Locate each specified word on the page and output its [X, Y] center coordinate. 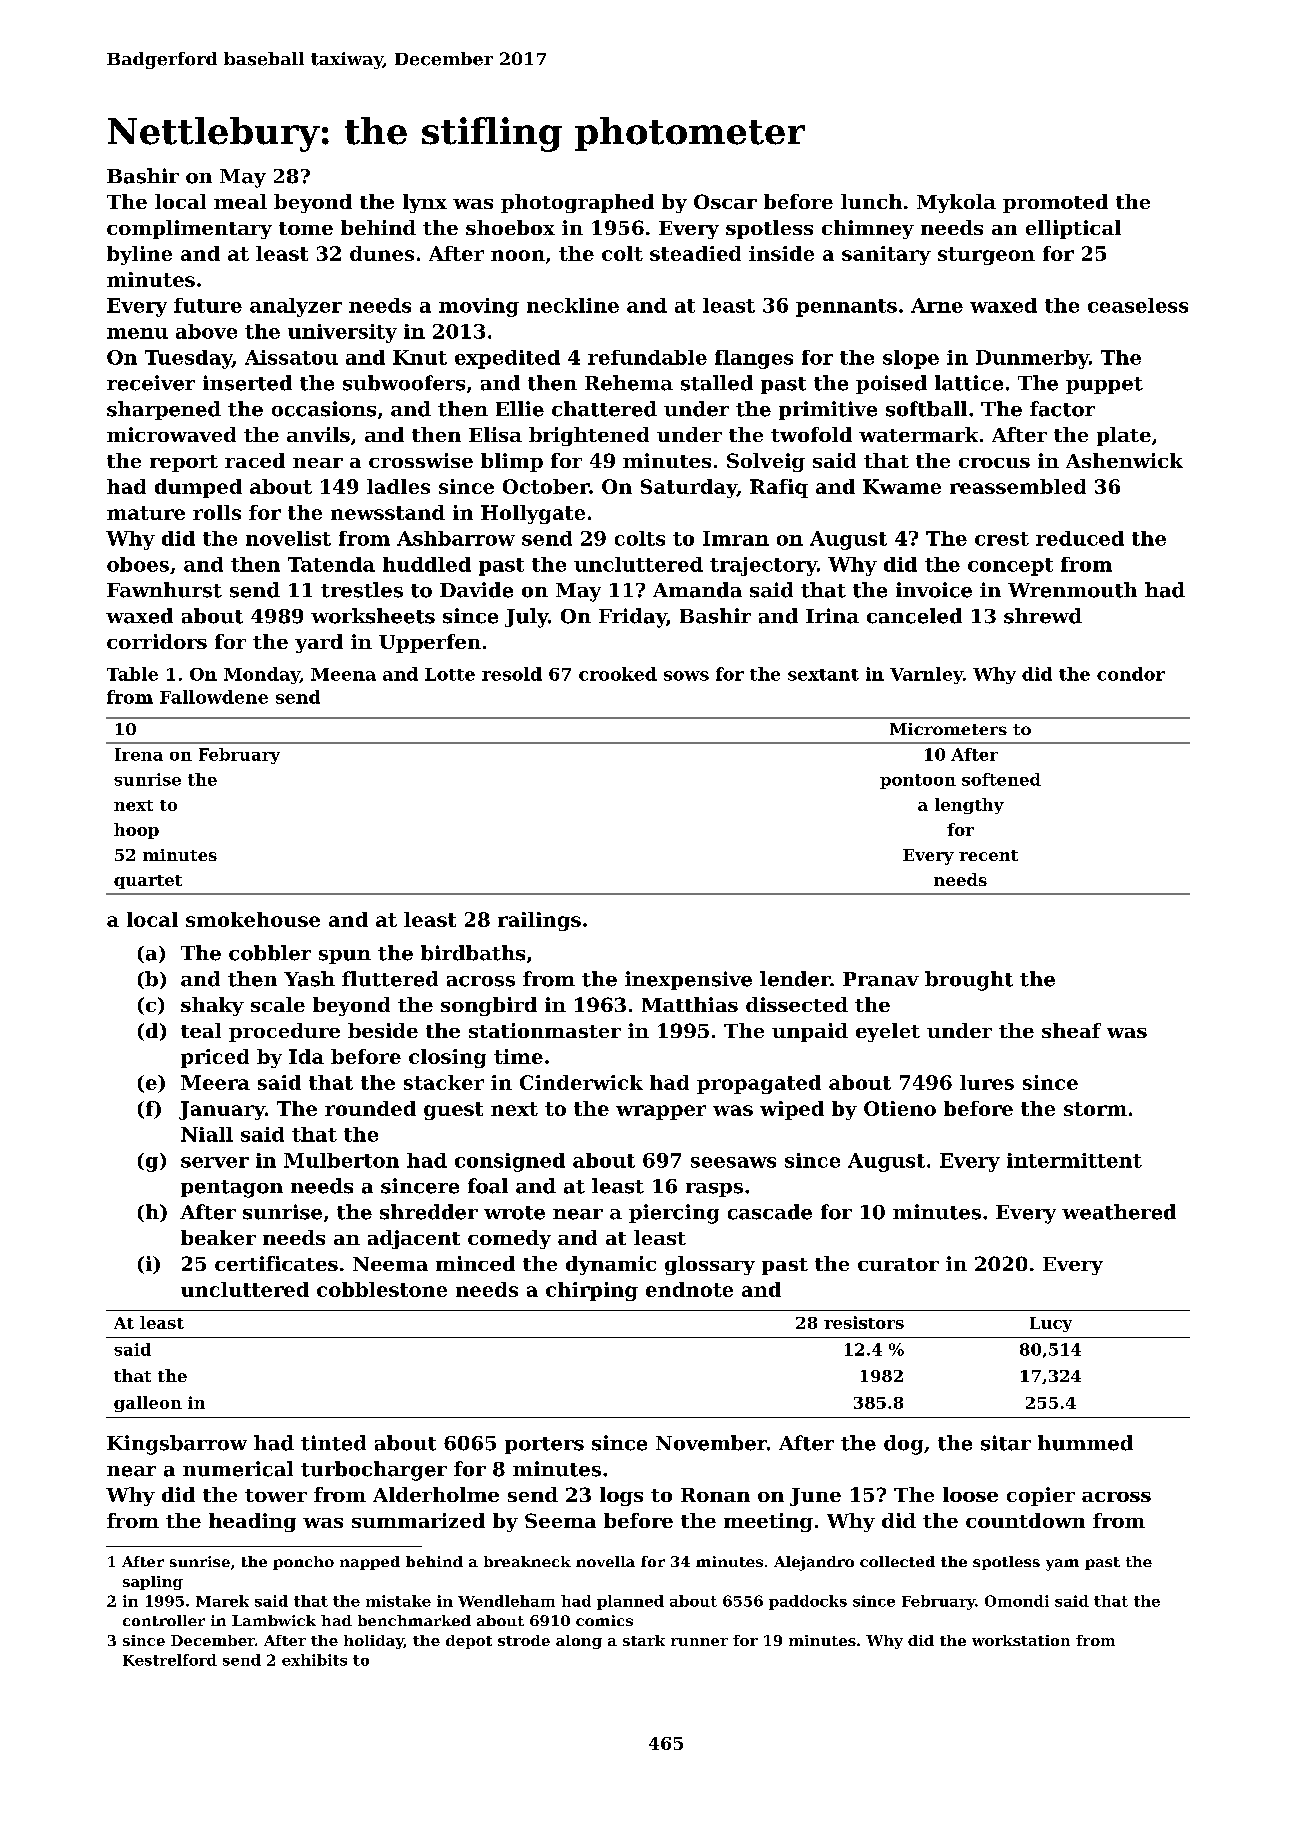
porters [544, 1445]
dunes [382, 253]
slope [911, 359]
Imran [736, 538]
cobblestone [382, 1289]
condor [1131, 674]
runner [699, 1642]
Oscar [725, 201]
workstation [1021, 1640]
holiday [374, 1642]
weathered [1119, 1212]
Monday [262, 675]
